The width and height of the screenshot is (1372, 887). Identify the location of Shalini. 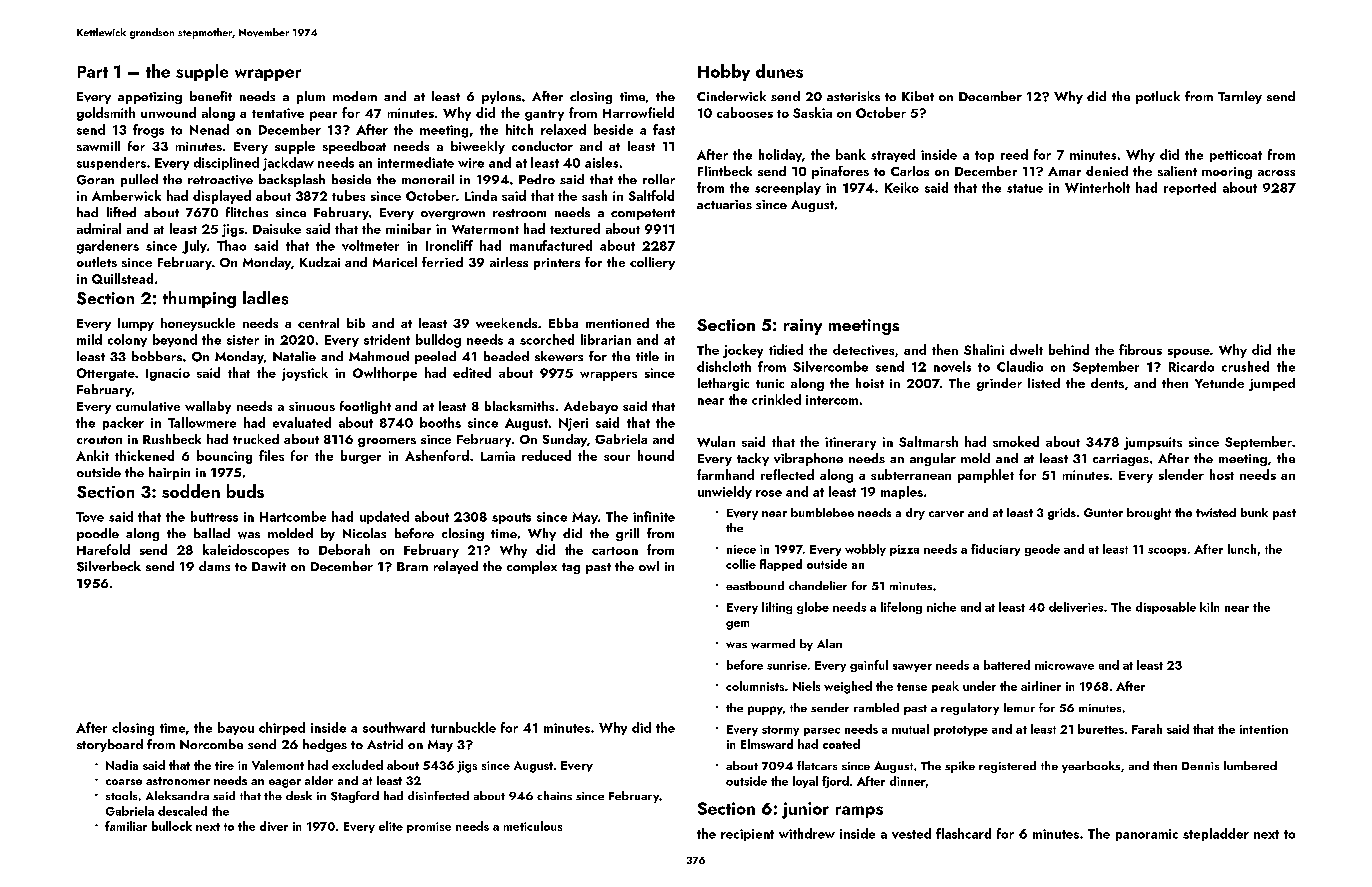
(984, 349).
